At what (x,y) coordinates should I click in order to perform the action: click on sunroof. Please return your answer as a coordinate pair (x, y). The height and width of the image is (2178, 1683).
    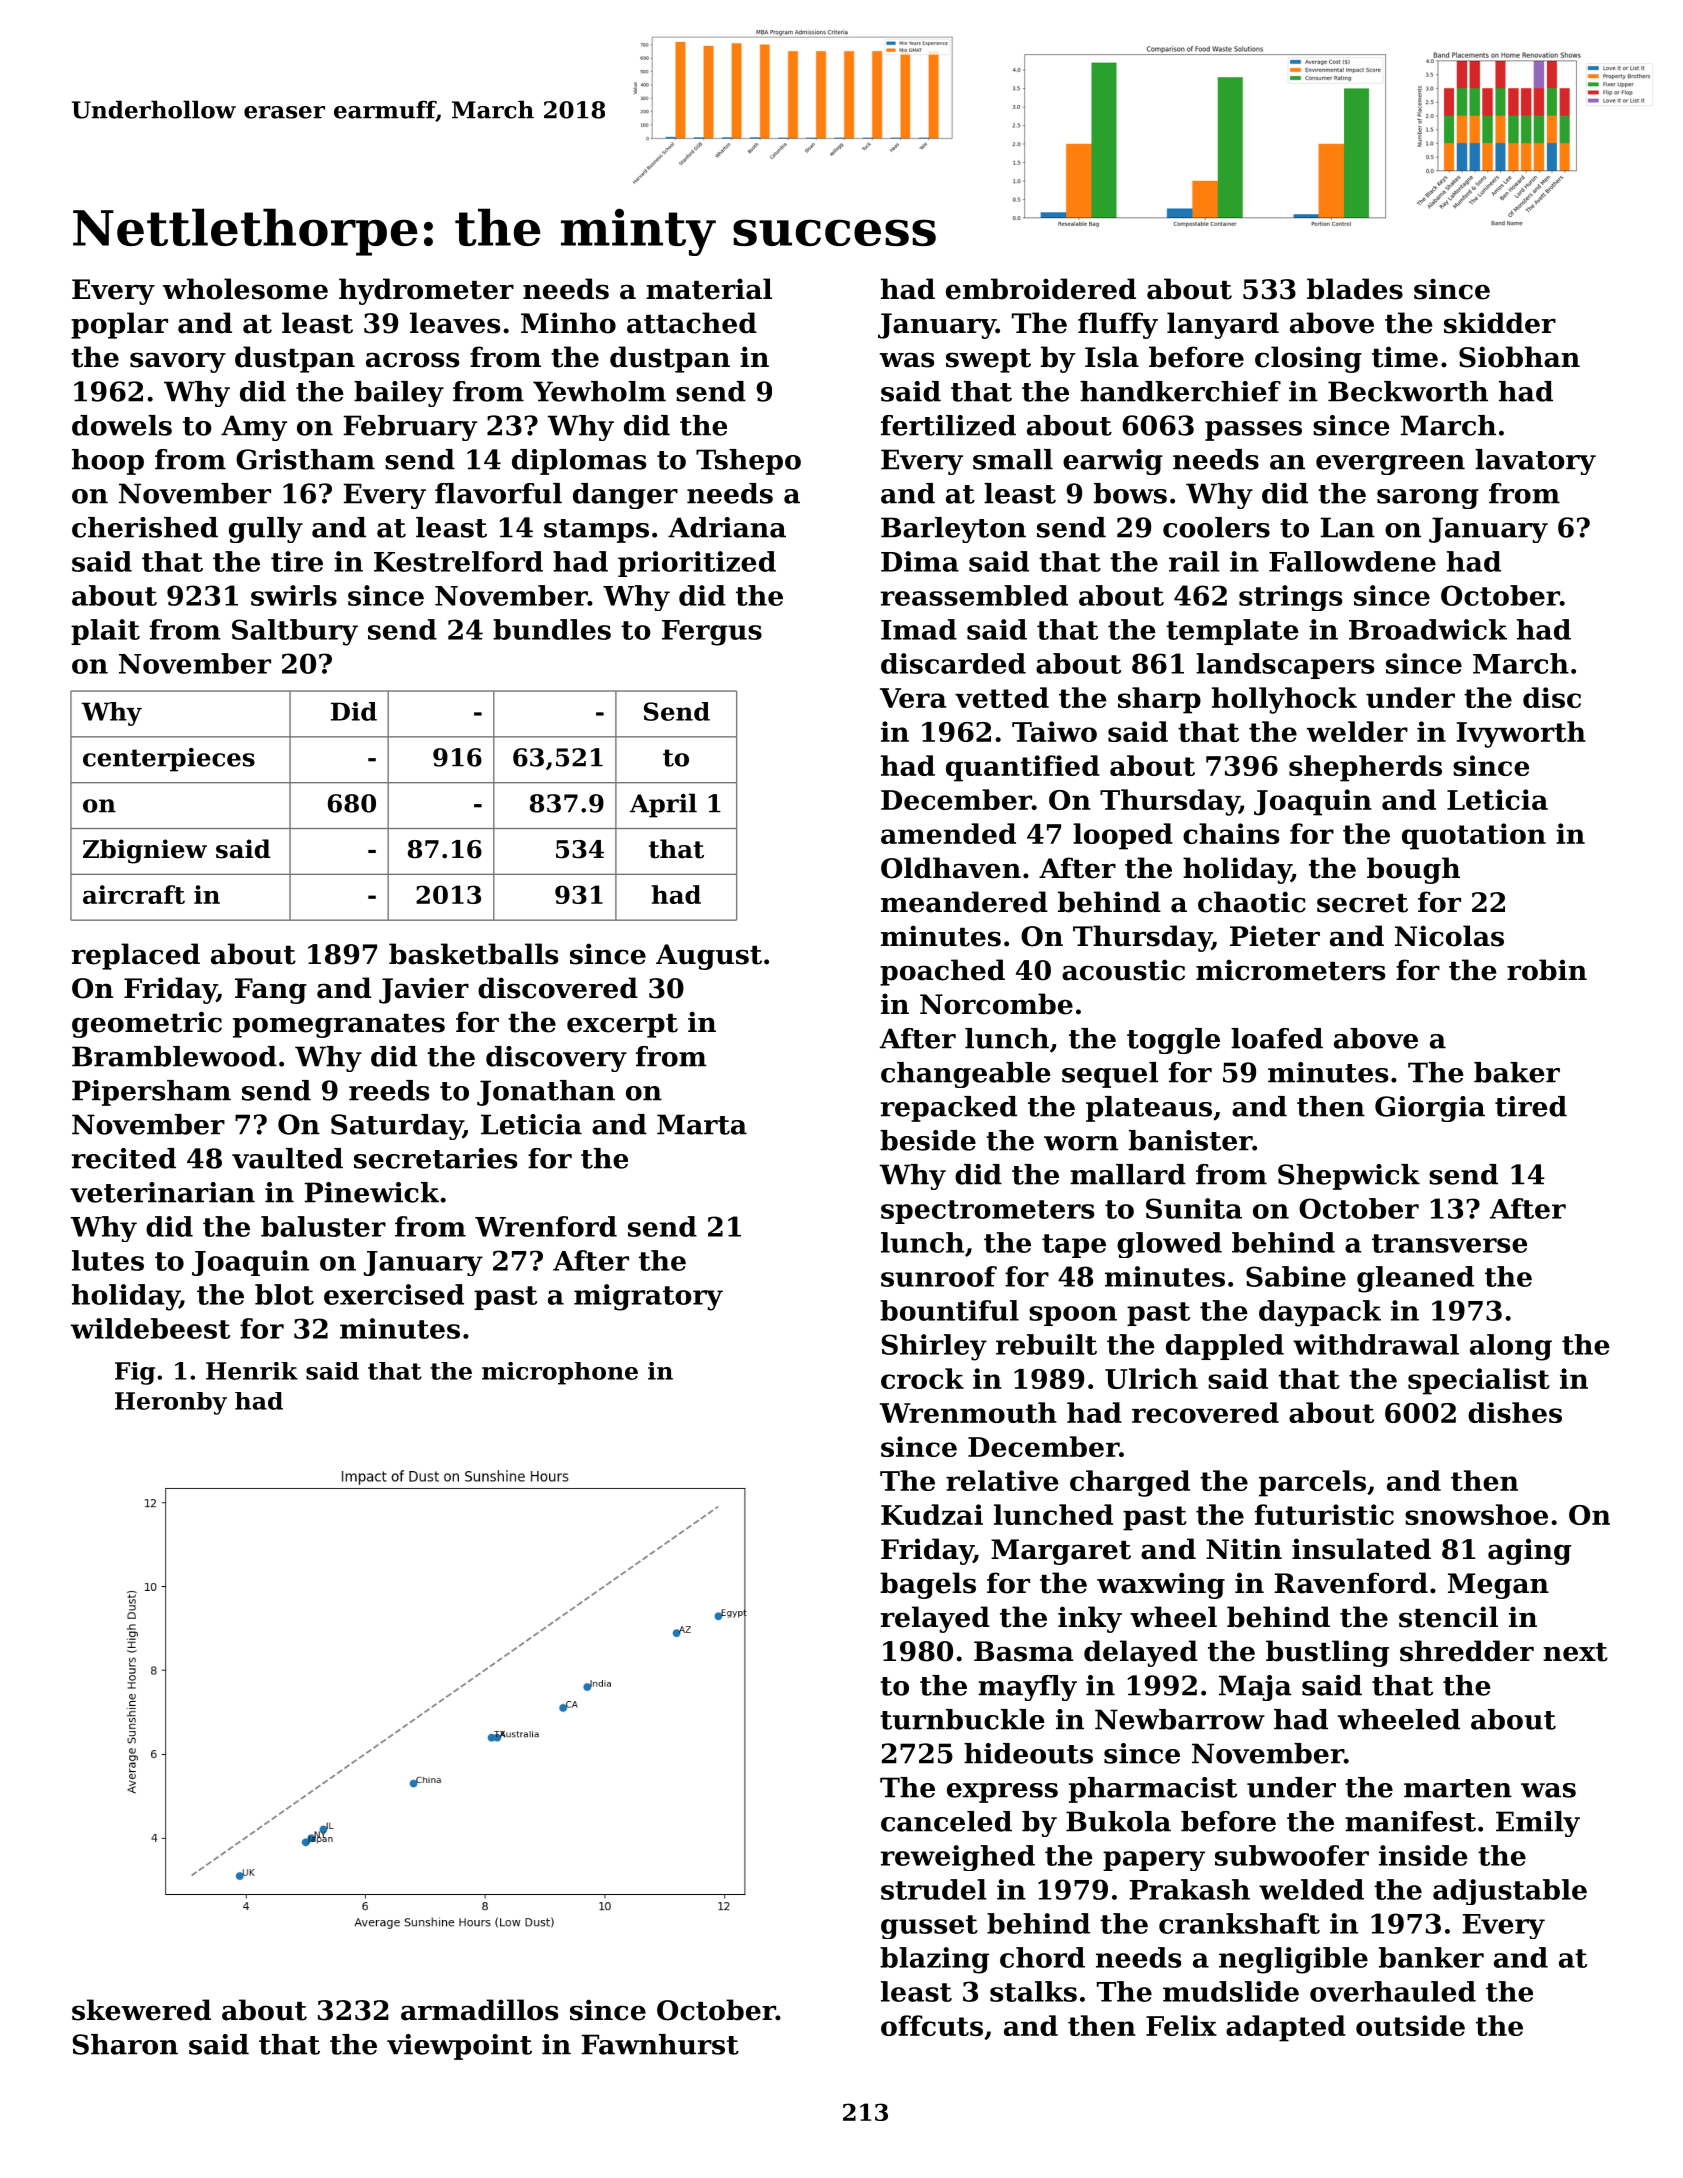
    Looking at the image, I should click on (939, 1276).
